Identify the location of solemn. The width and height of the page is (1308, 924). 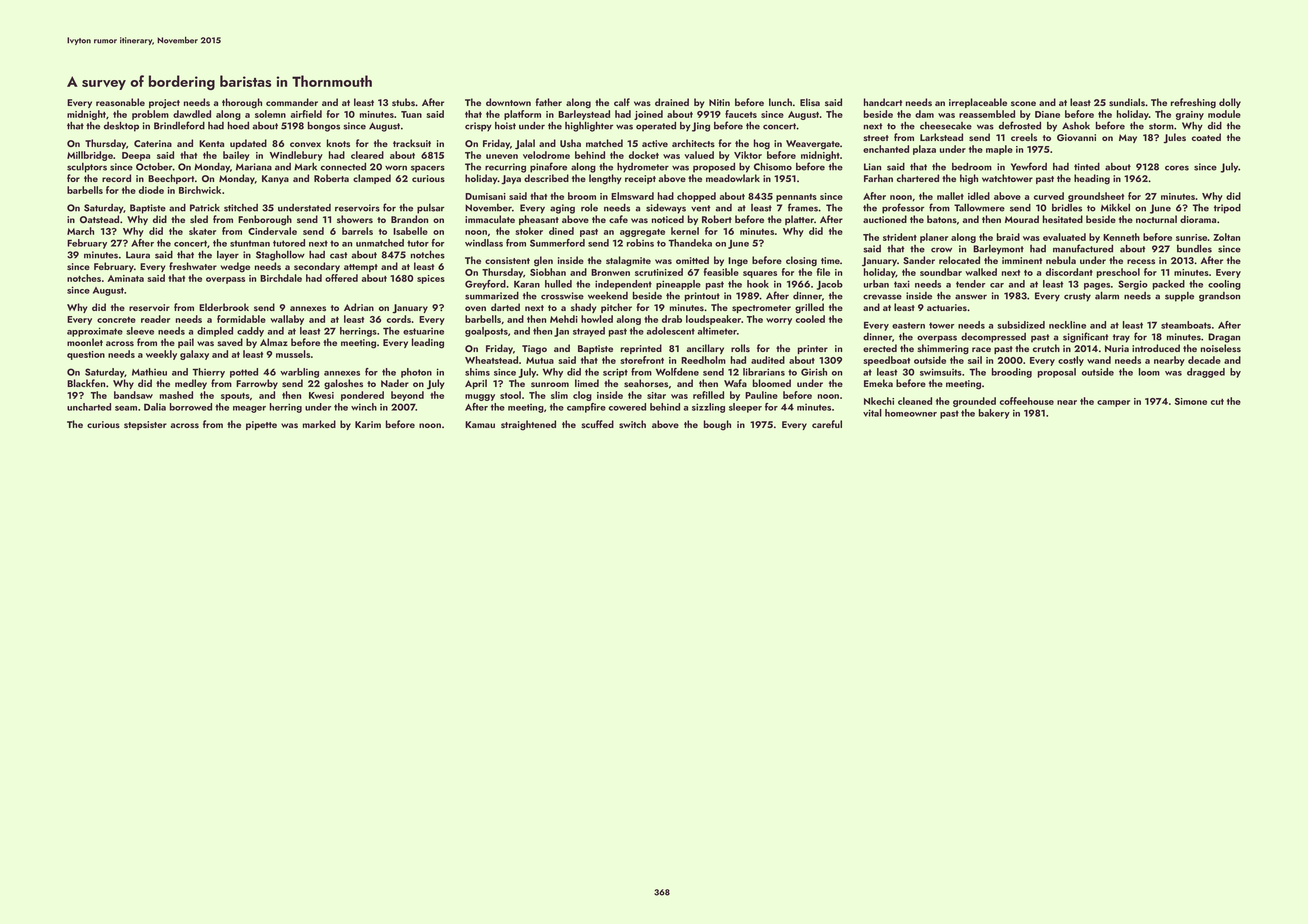
(270, 114).
